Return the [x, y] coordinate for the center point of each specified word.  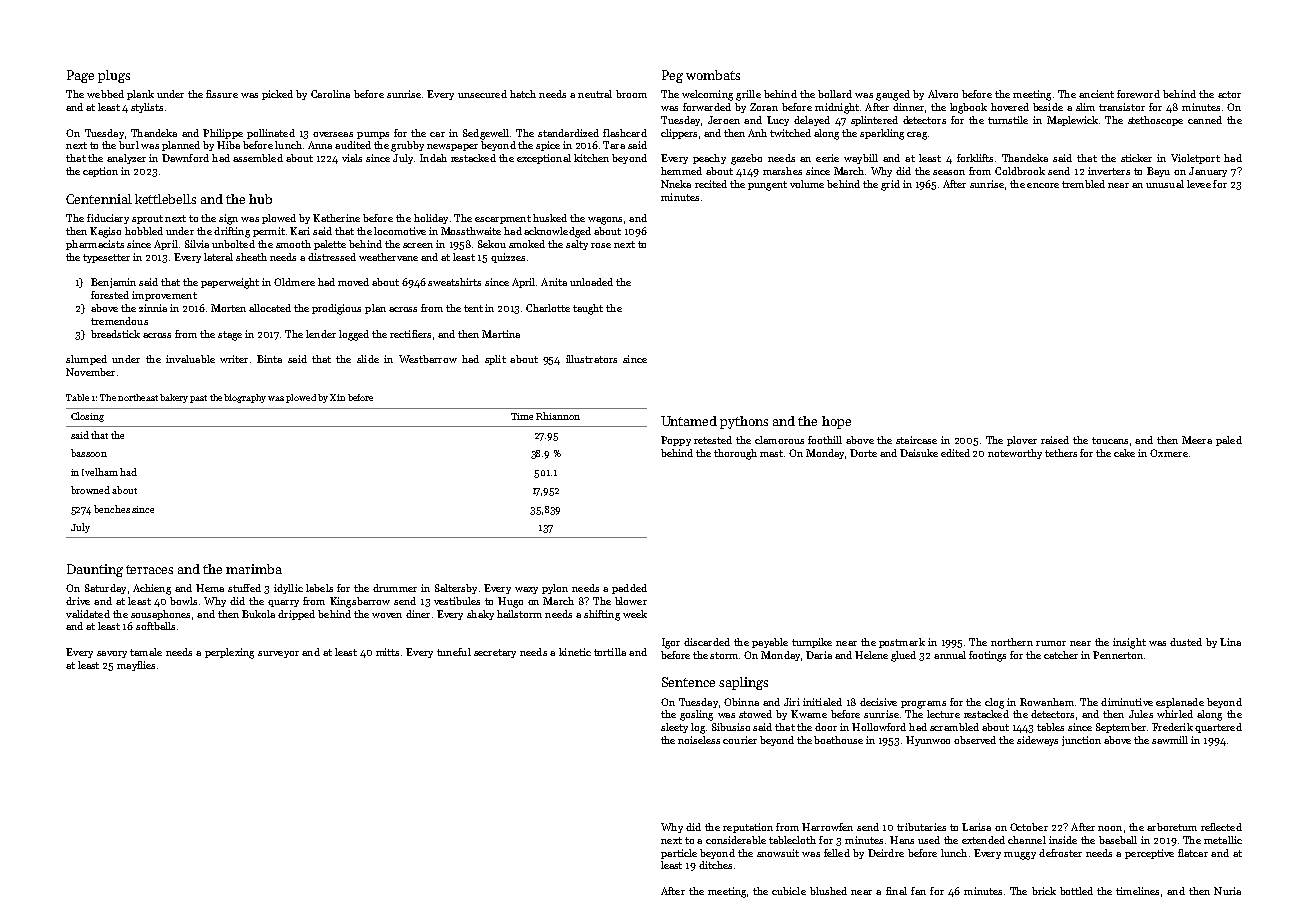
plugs [114, 76]
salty [577, 245]
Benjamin [113, 283]
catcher [1061, 655]
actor [1229, 94]
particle [679, 854]
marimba [254, 569]
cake [1124, 453]
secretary [495, 653]
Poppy [676, 441]
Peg [672, 76]
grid [890, 185]
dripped [296, 615]
